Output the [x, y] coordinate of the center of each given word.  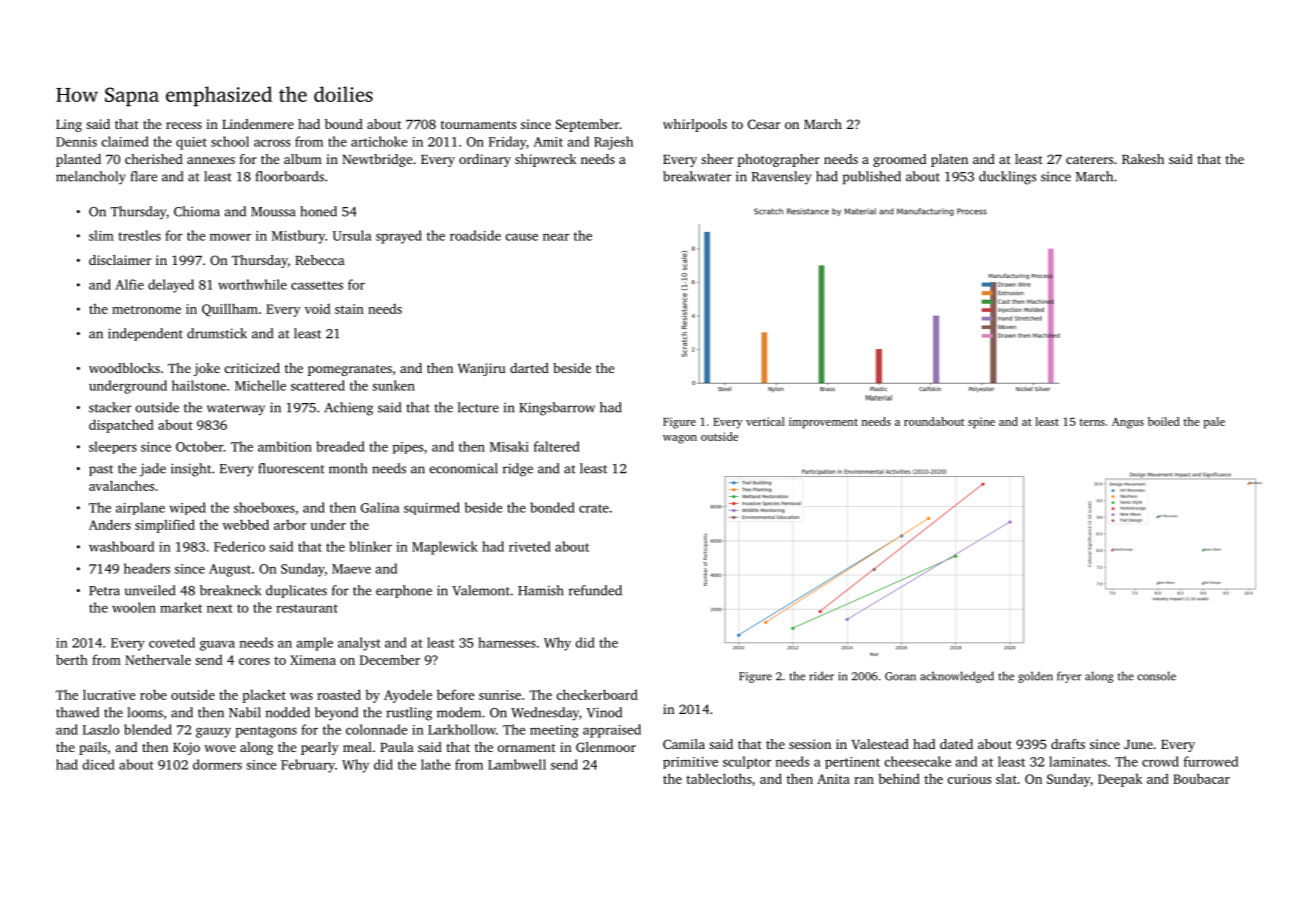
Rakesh [1143, 159]
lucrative [109, 694]
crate [594, 508]
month [348, 468]
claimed [125, 141]
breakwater [697, 176]
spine [981, 423]
